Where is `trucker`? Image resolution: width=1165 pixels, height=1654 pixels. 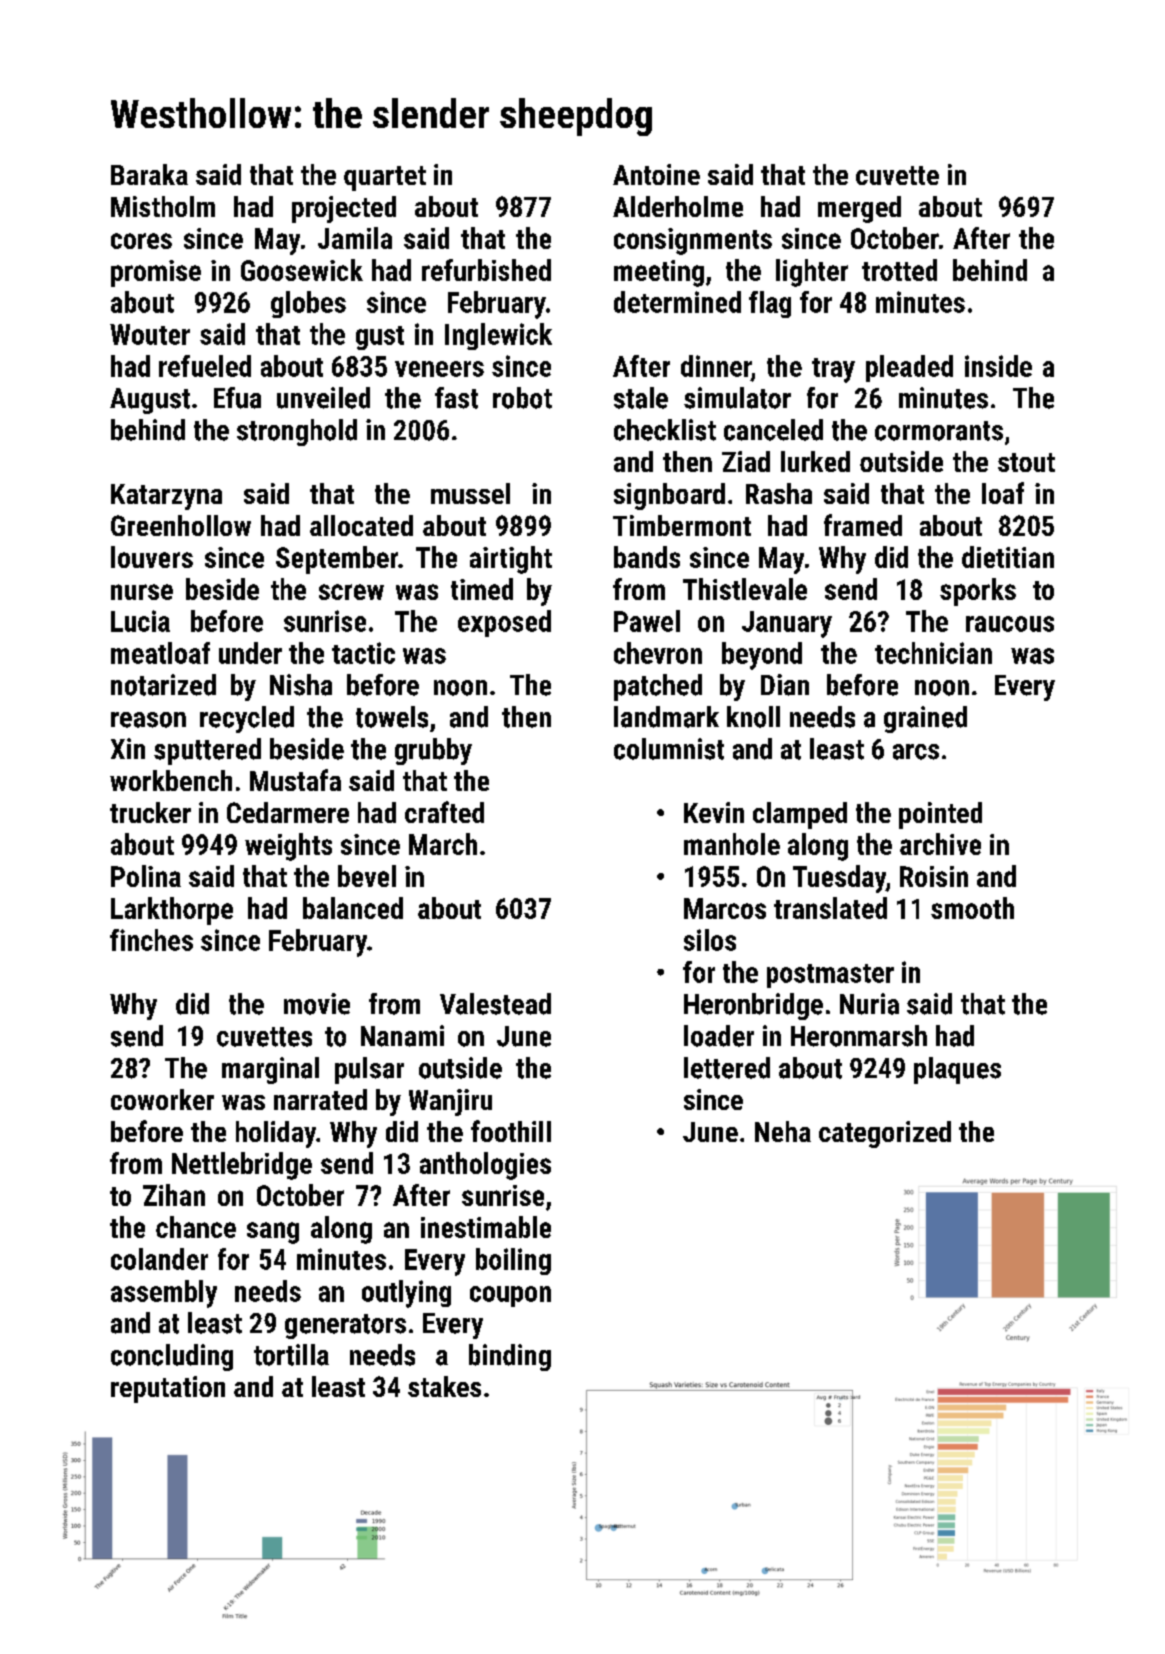
trucker is located at coordinates (150, 812).
